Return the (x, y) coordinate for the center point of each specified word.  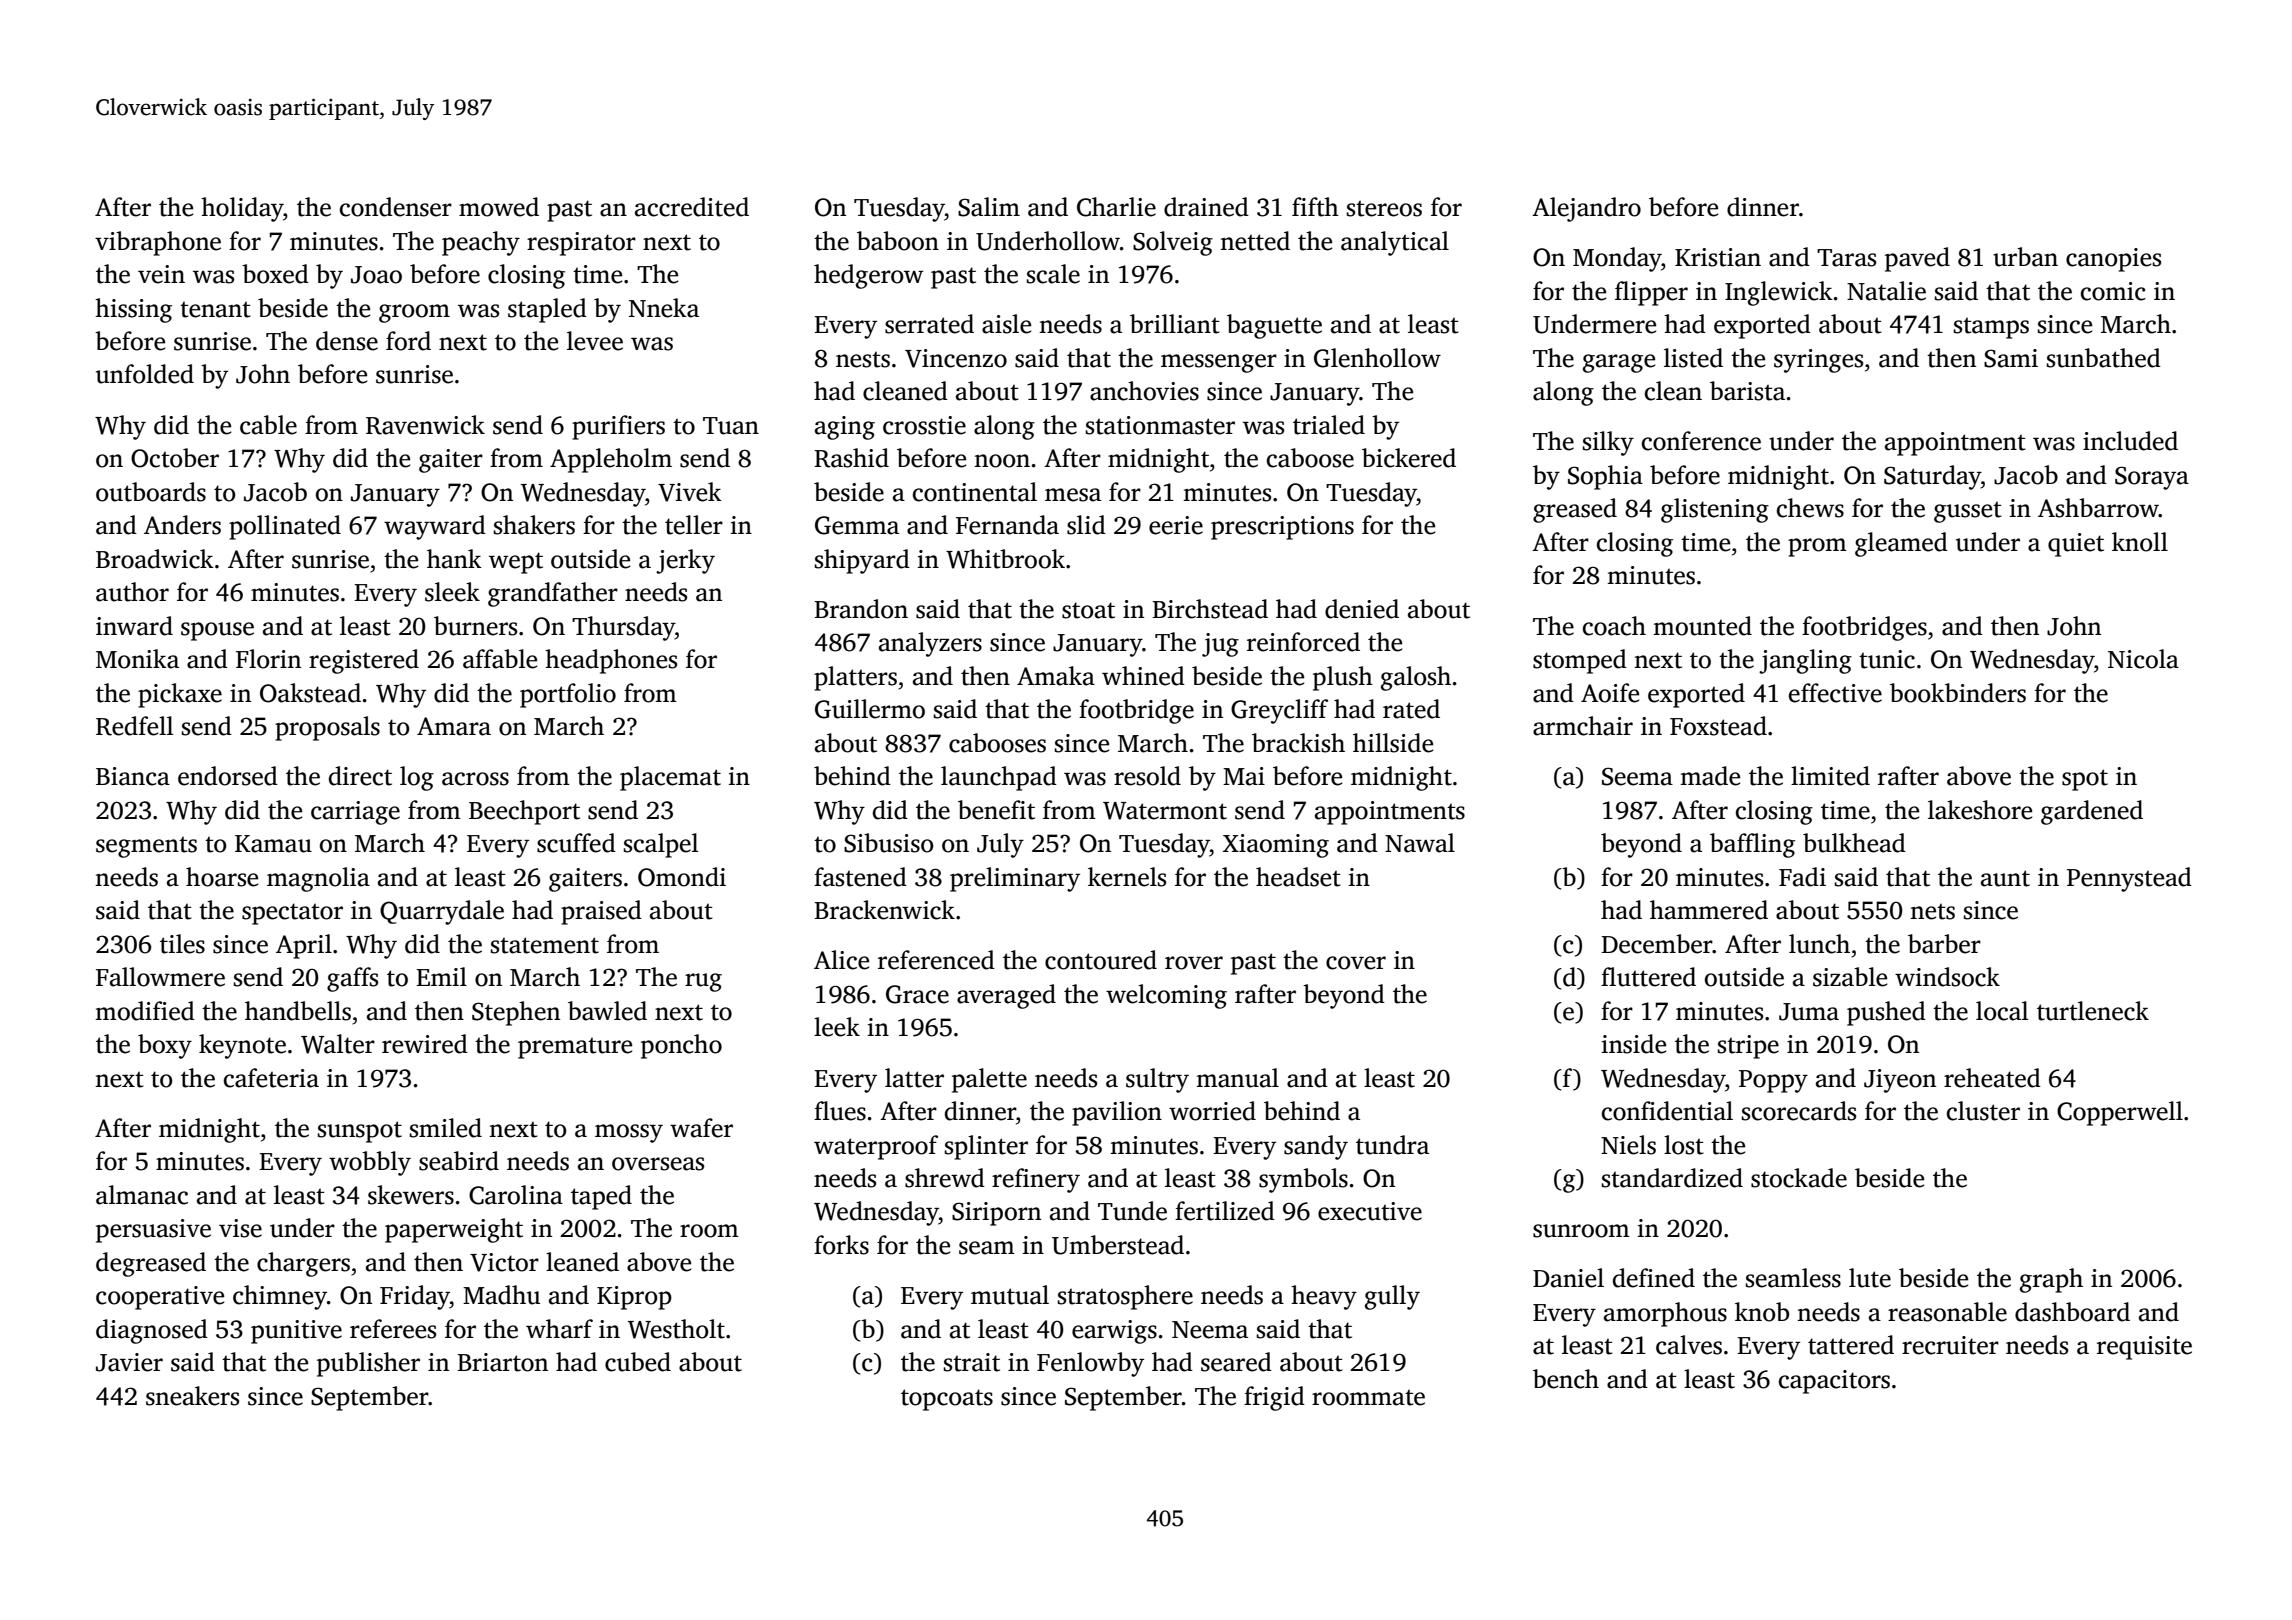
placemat (670, 778)
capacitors (1834, 1382)
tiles (182, 944)
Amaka (1056, 676)
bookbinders (1958, 693)
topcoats (947, 1400)
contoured (1101, 960)
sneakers (192, 1396)
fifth (1315, 207)
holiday (242, 209)
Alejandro (1586, 209)
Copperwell (2120, 1113)
